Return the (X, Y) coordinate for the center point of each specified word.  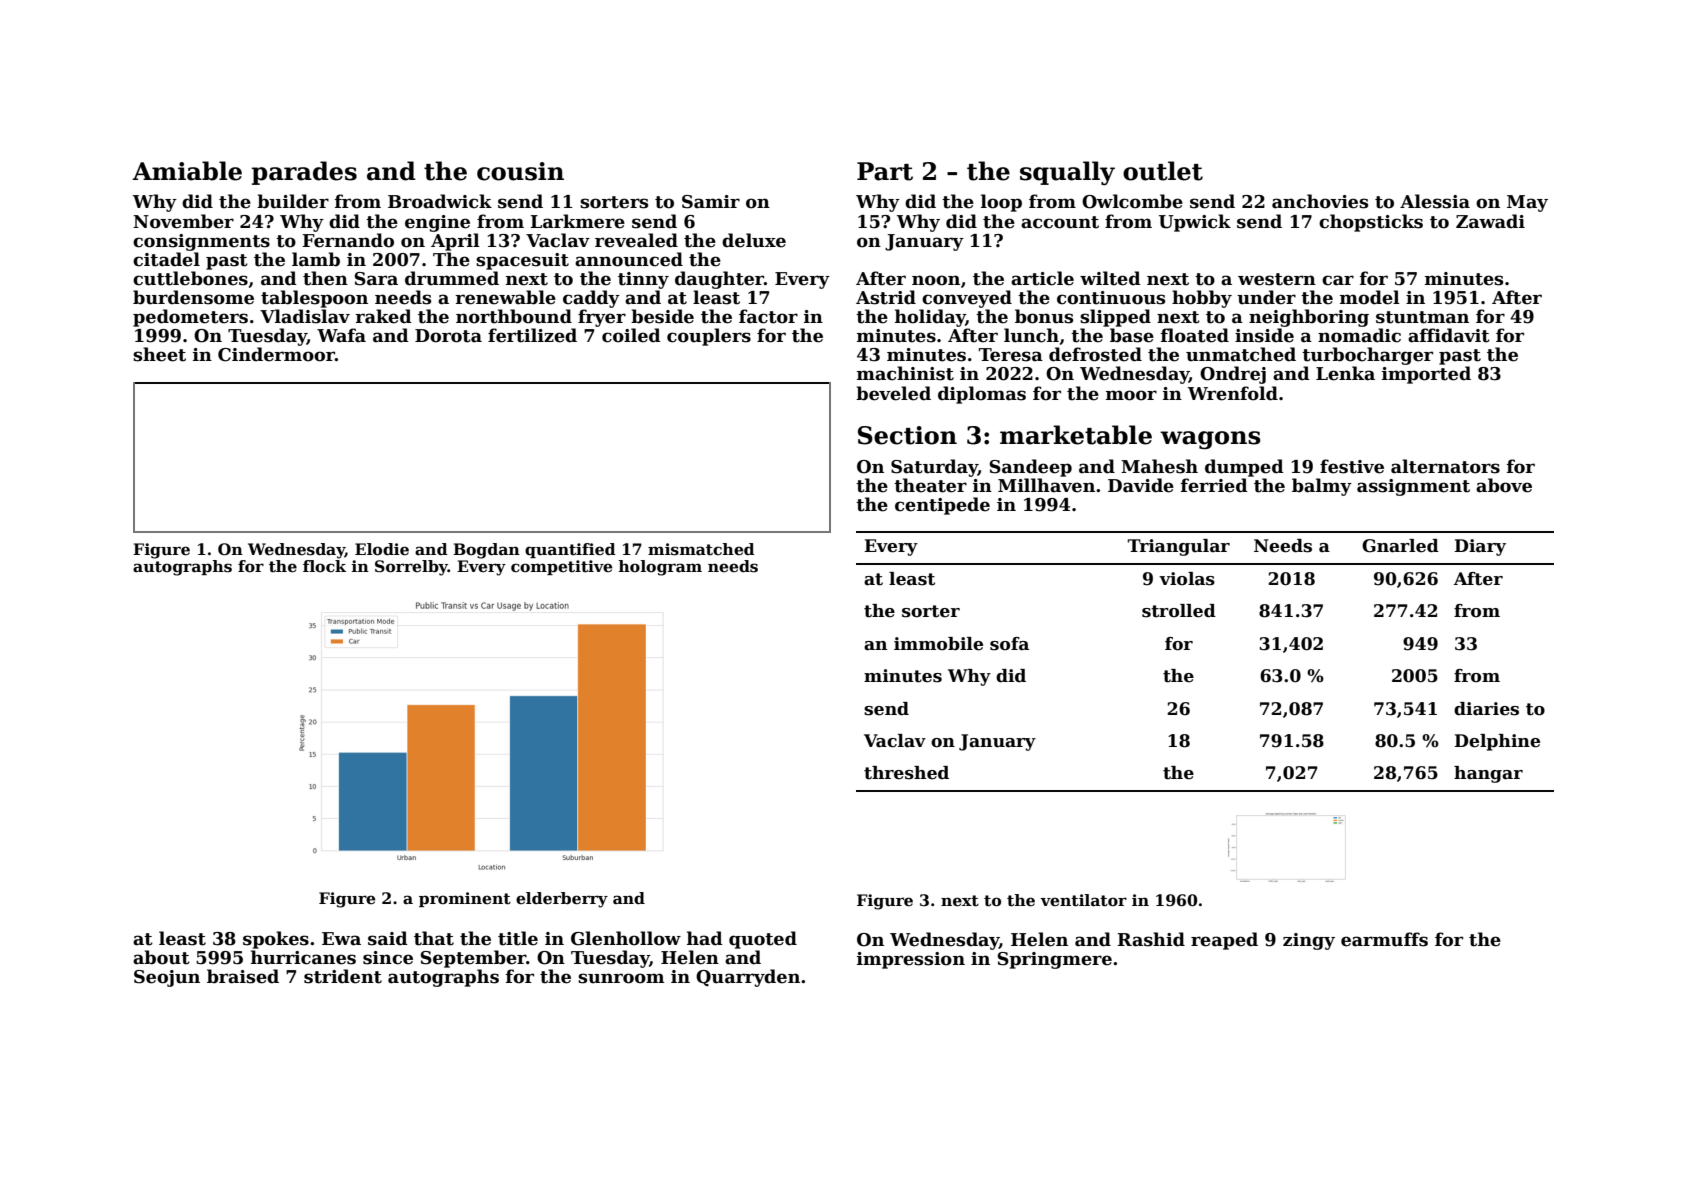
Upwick (1195, 223)
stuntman (1422, 317)
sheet (159, 354)
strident (343, 976)
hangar (1488, 774)
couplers (709, 337)
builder (293, 201)
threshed (906, 773)
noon (936, 280)
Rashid (1151, 939)
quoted (763, 940)
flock (324, 566)
